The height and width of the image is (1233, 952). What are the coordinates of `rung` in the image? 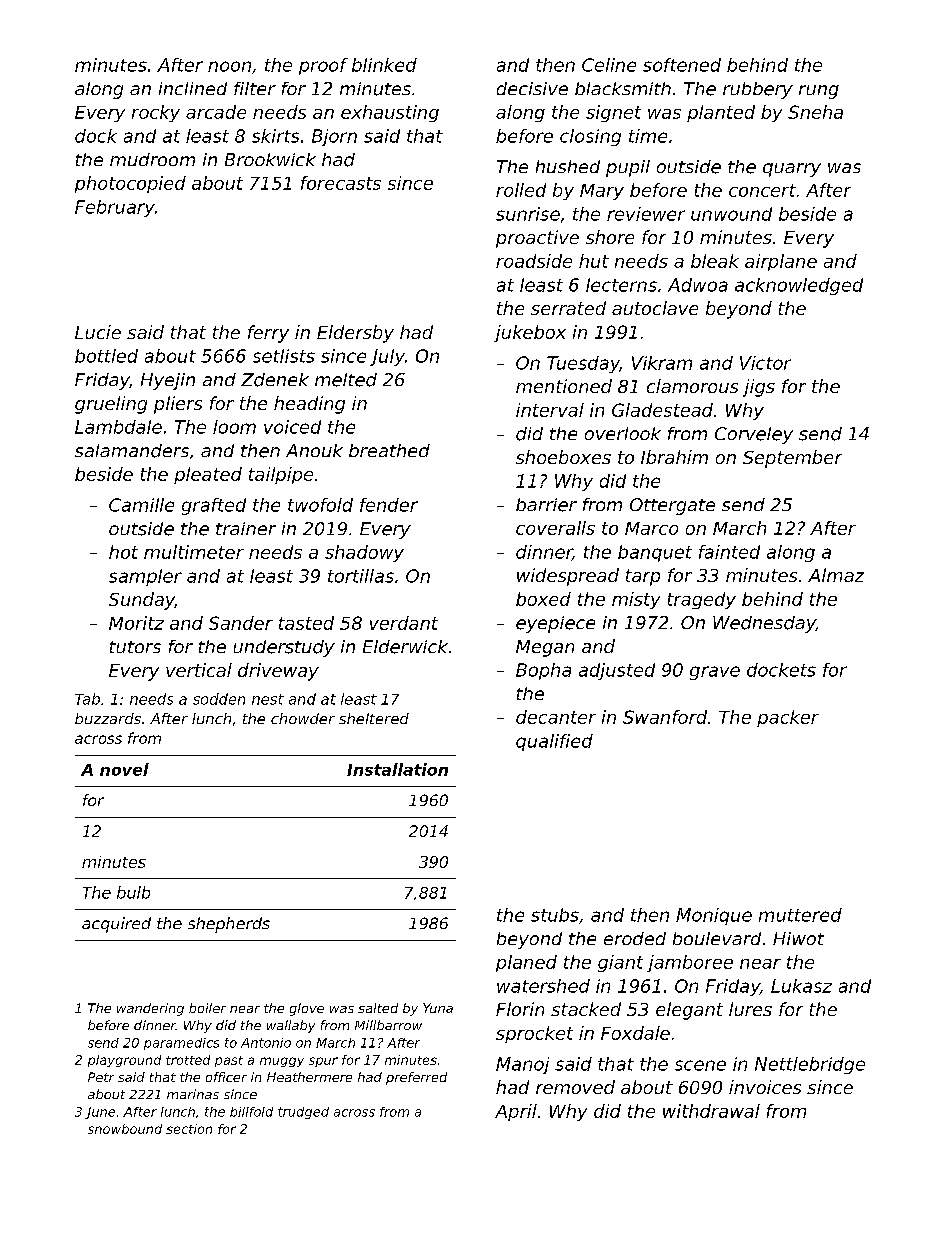 It's located at (819, 92).
